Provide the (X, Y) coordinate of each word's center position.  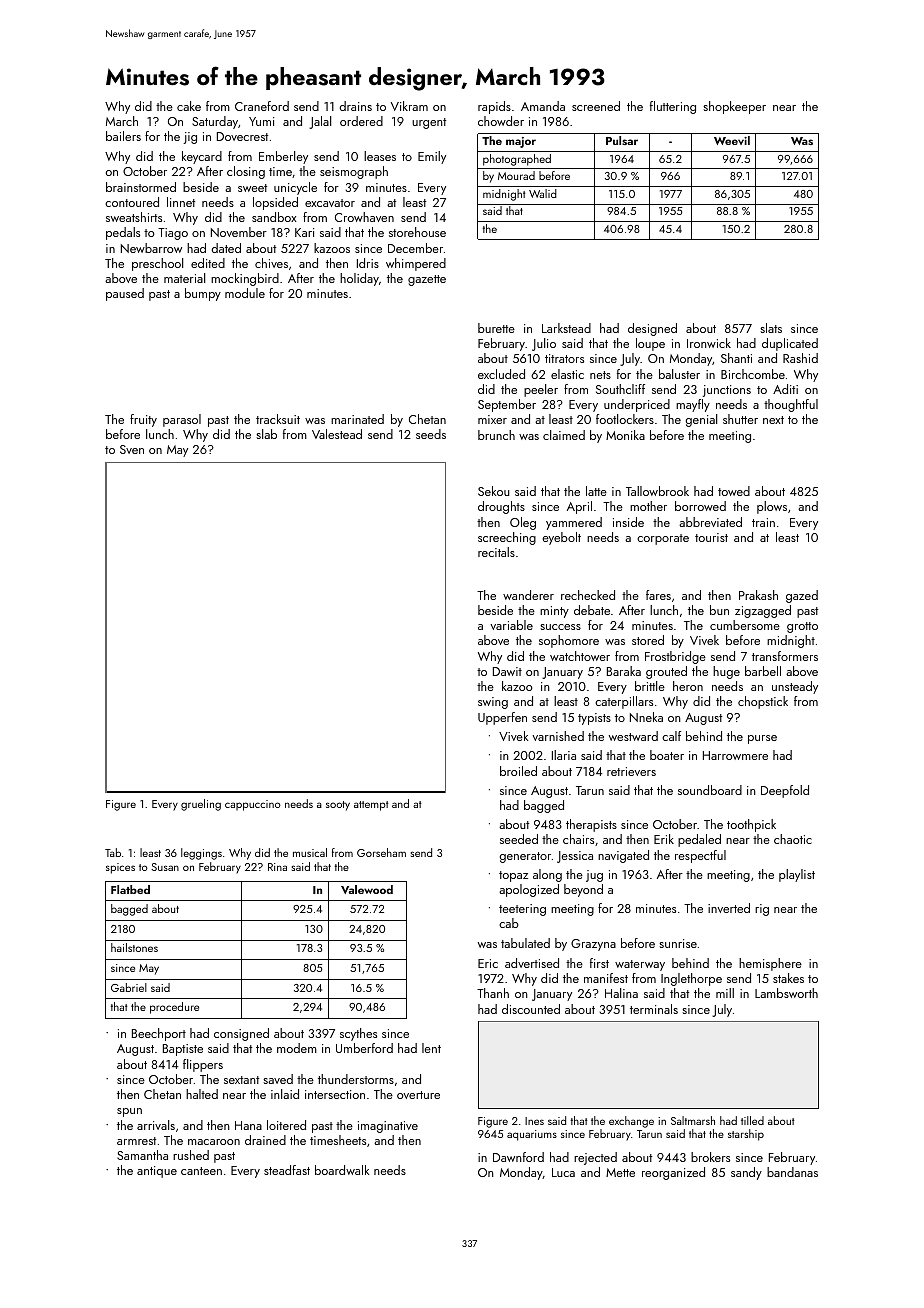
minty (554, 612)
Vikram (409, 106)
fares (658, 595)
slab (266, 434)
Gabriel (129, 987)
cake (189, 106)
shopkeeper (734, 107)
